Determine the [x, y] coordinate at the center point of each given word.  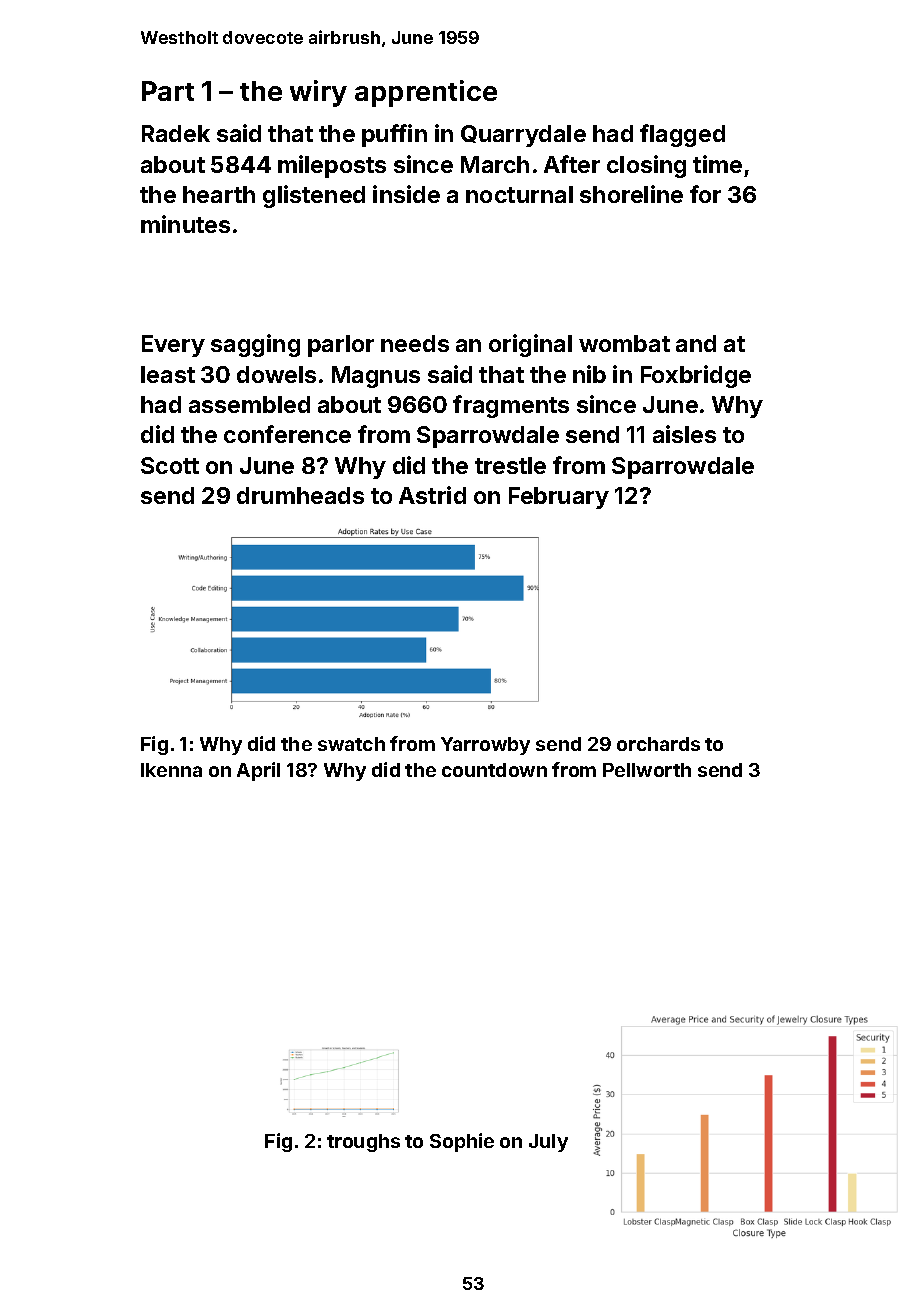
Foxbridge [696, 376]
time [717, 164]
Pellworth [647, 770]
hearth [219, 194]
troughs [363, 1143]
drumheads [300, 495]
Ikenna [171, 770]
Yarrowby [485, 746]
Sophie [462, 1142]
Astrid [432, 495]
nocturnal [519, 194]
